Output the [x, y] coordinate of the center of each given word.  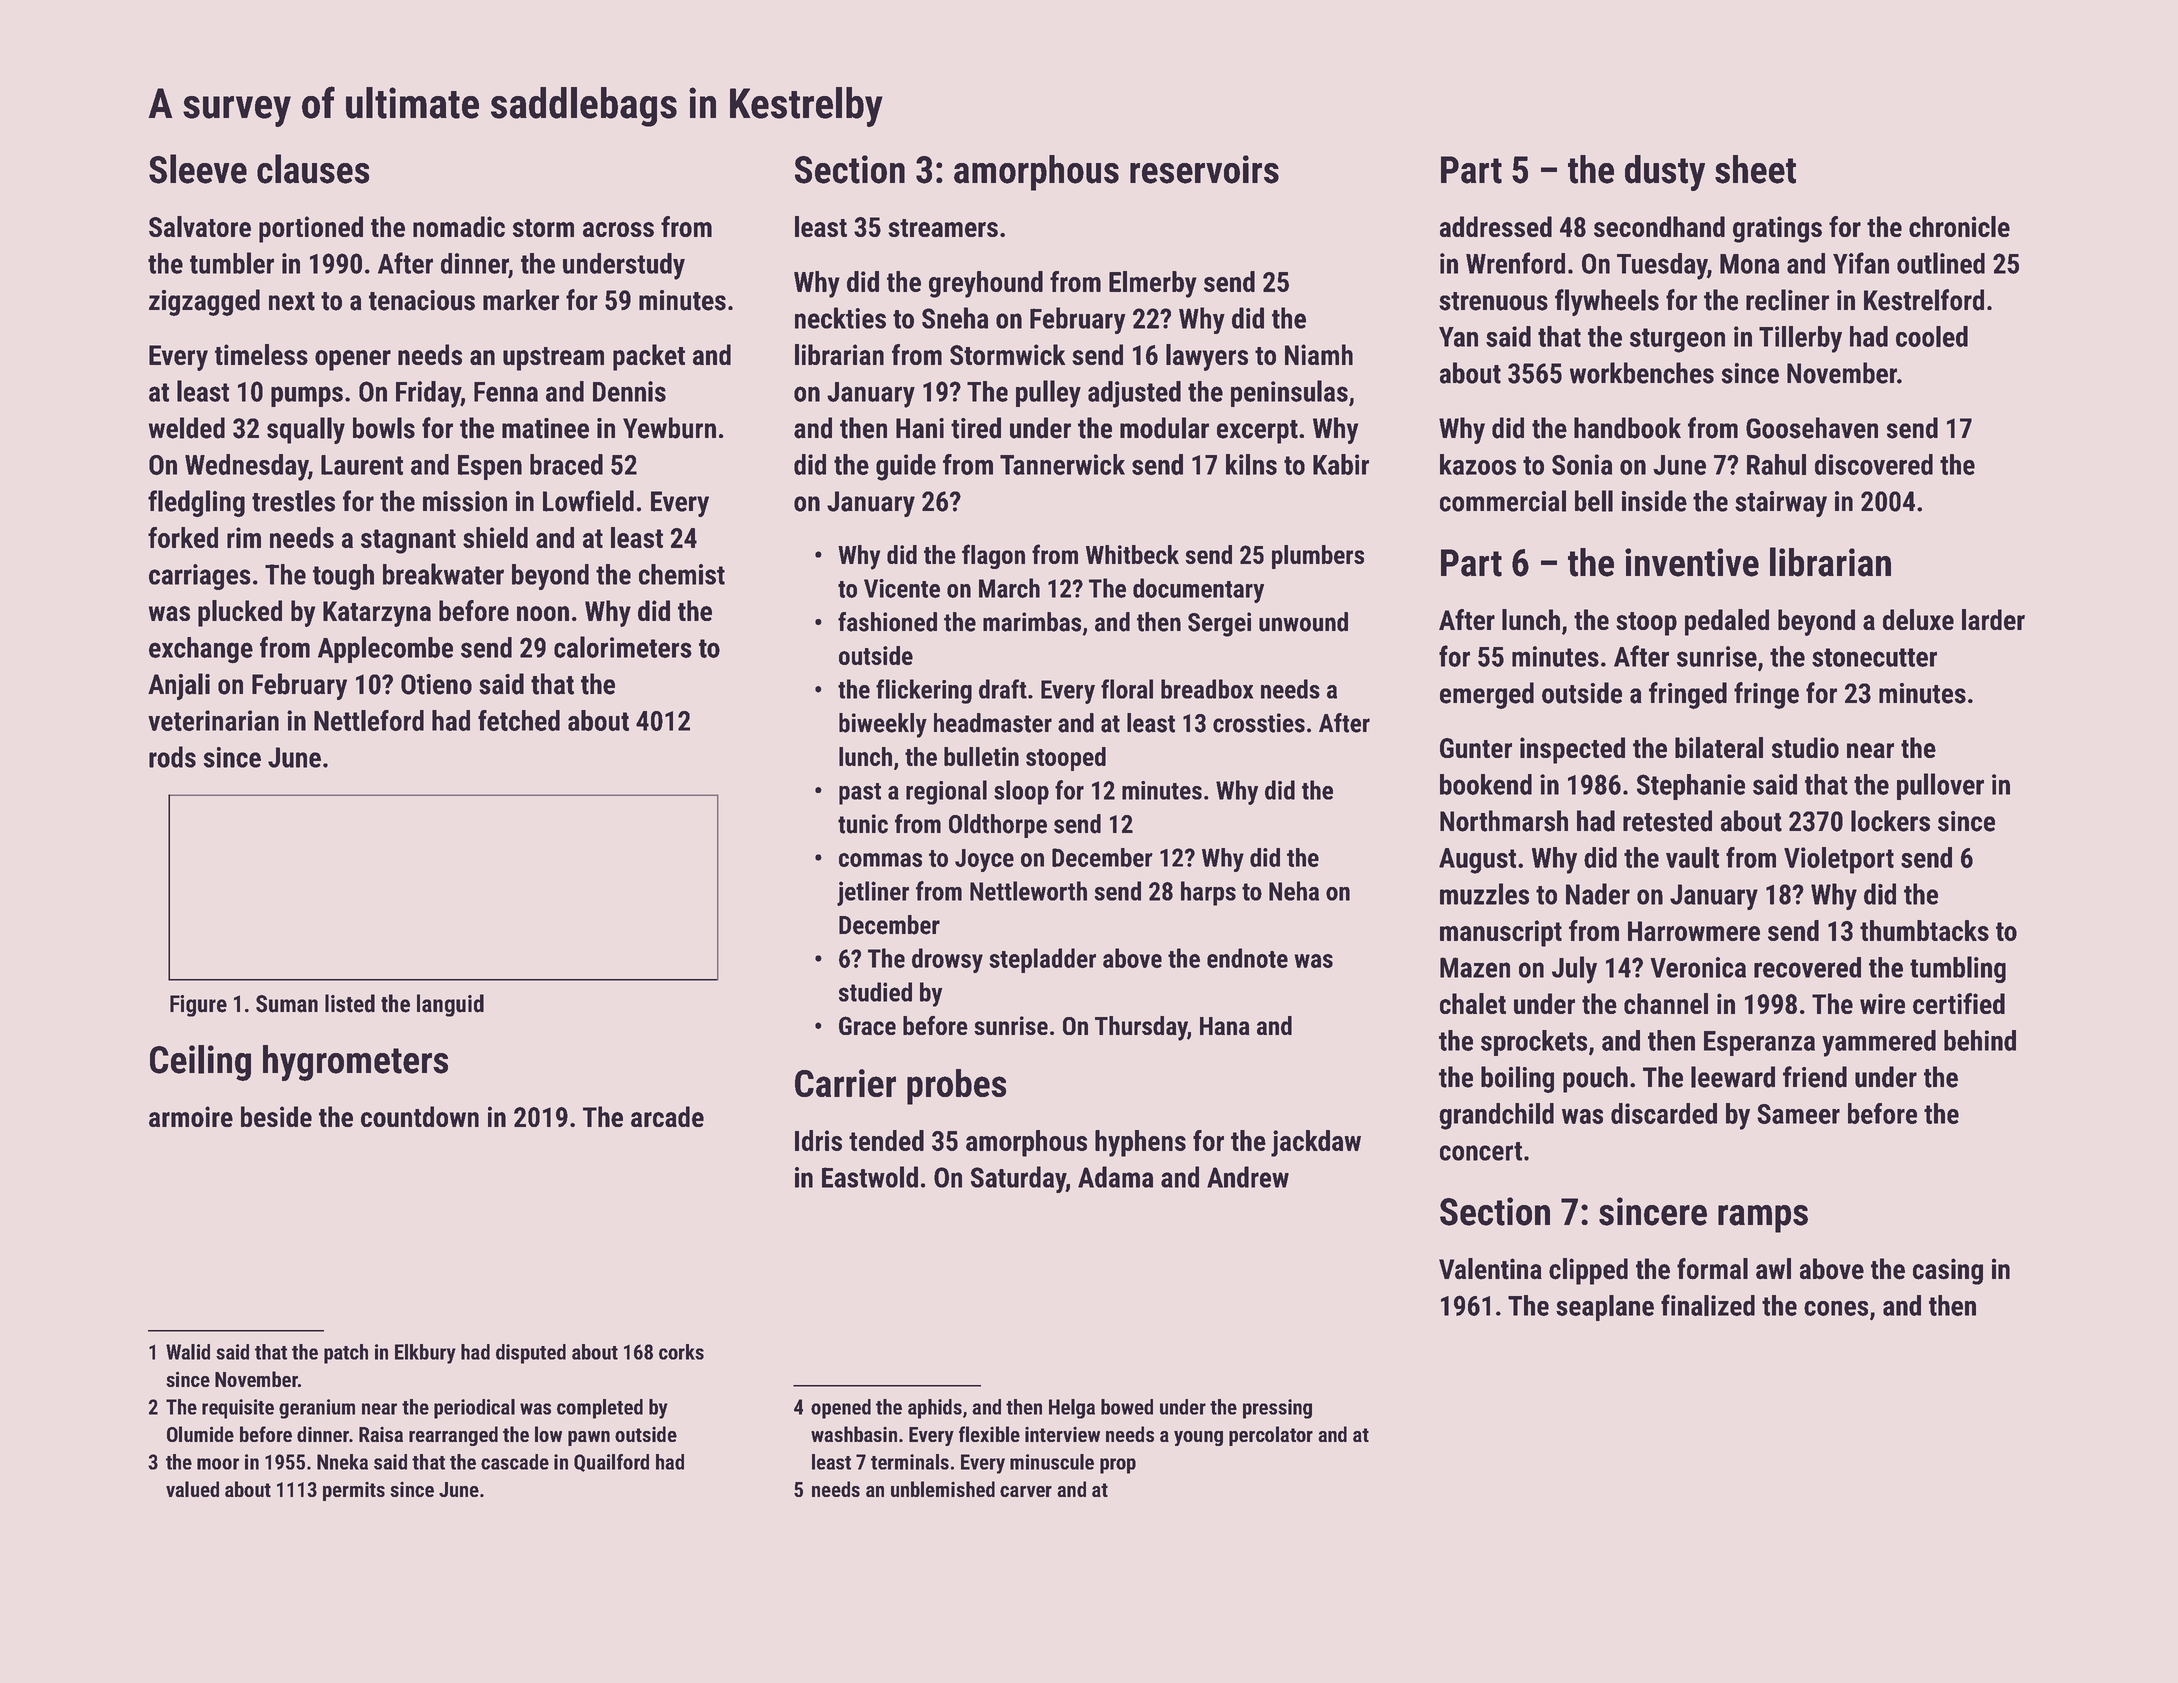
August [1477, 861]
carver [1026, 1491]
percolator [1271, 1436]
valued [192, 1489]
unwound [1303, 622]
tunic [863, 824]
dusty [1665, 173]
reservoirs [1204, 169]
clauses [313, 169]
